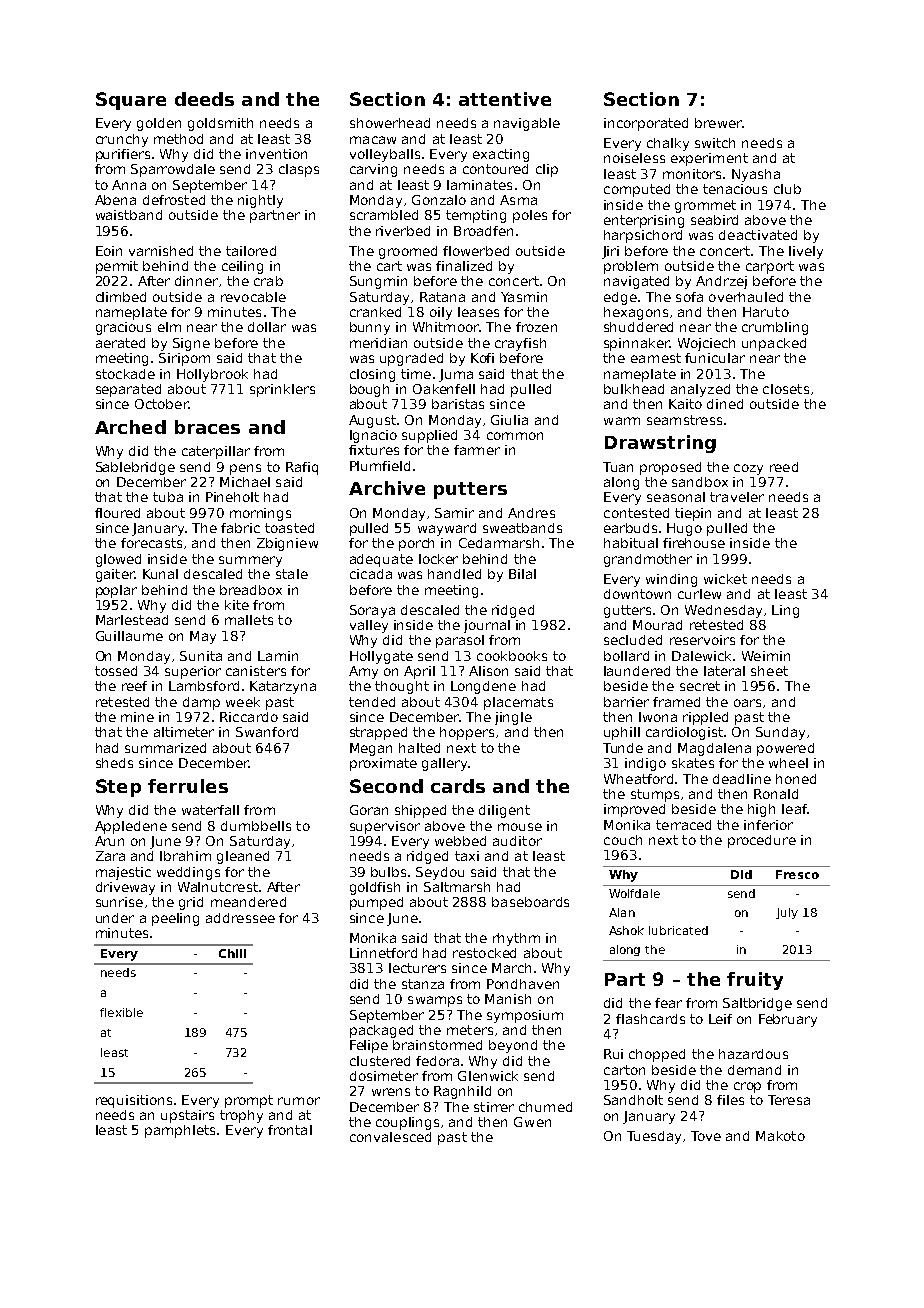 Image resolution: width=924 pixels, height=1308 pixels. What do you see at coordinates (706, 344) in the image?
I see `Wojciech` at bounding box center [706, 344].
